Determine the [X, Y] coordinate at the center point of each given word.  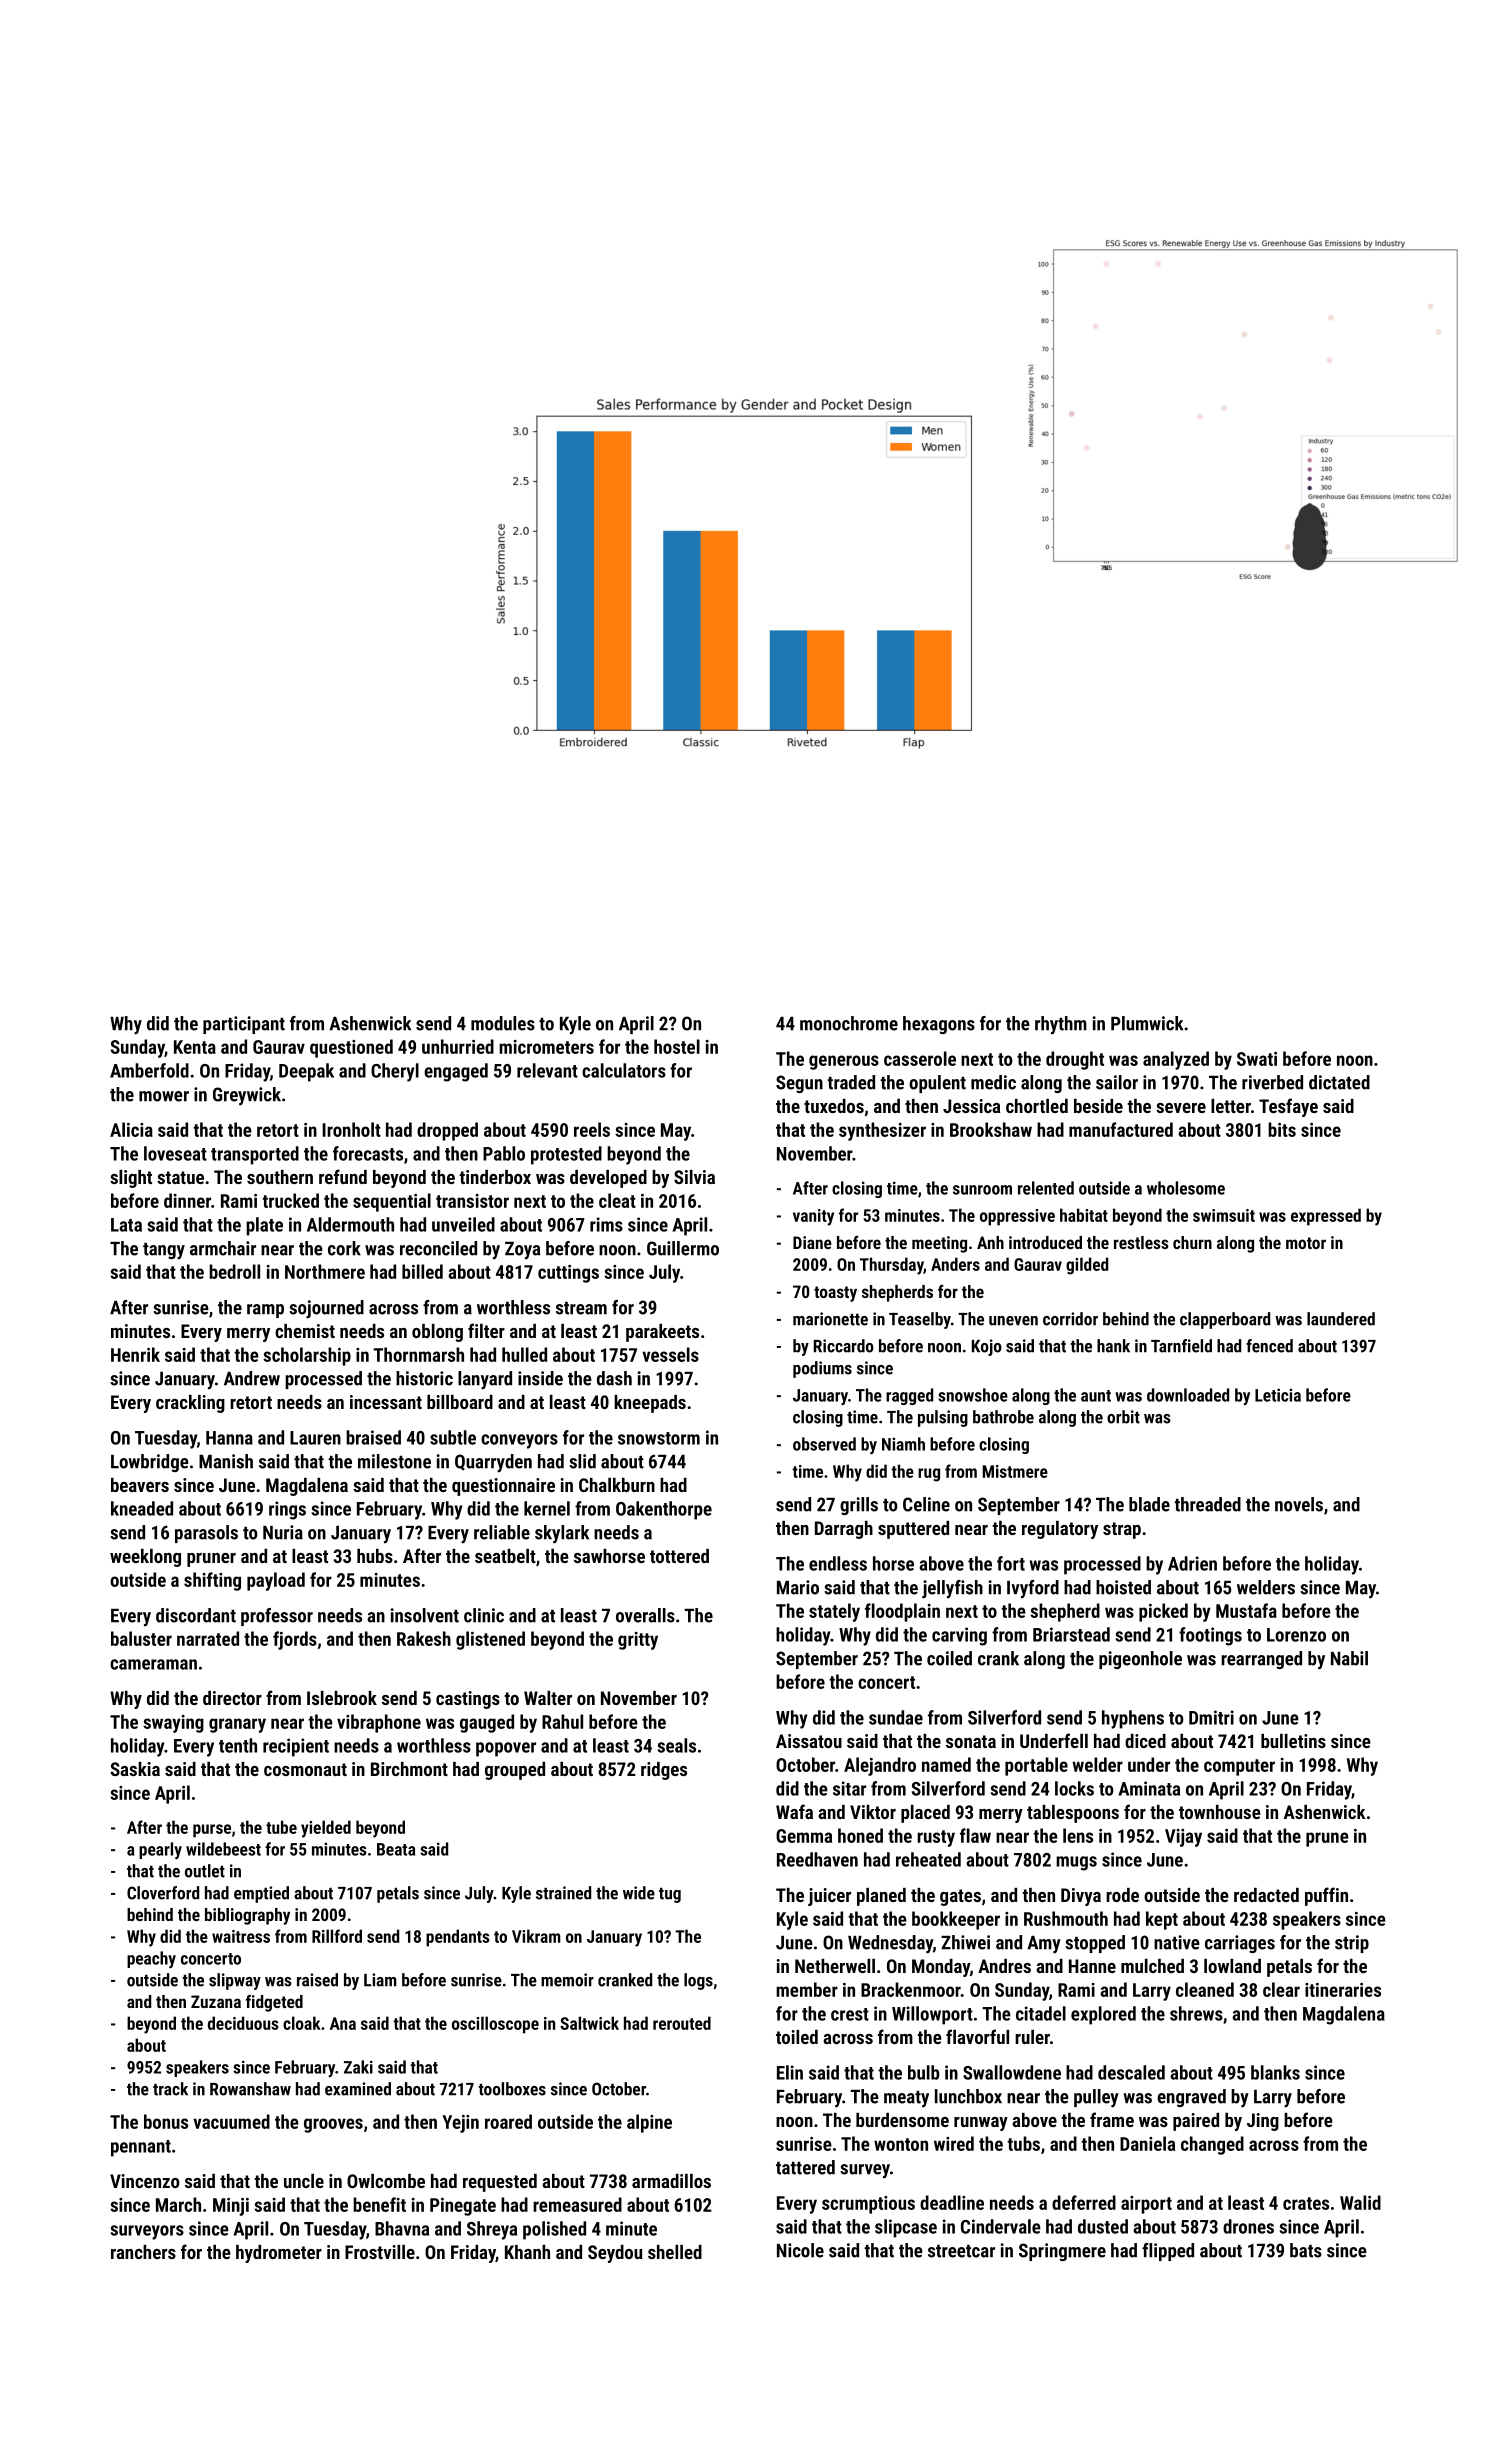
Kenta [195, 1047]
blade [1149, 1504]
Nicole [800, 2250]
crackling [190, 1404]
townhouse [1220, 1812]
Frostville [380, 2252]
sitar [849, 1788]
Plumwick [1147, 1023]
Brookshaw [991, 1129]
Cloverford [163, 1893]
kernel [547, 1508]
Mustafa [1246, 1610]
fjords [295, 1640]
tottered [679, 1556]
